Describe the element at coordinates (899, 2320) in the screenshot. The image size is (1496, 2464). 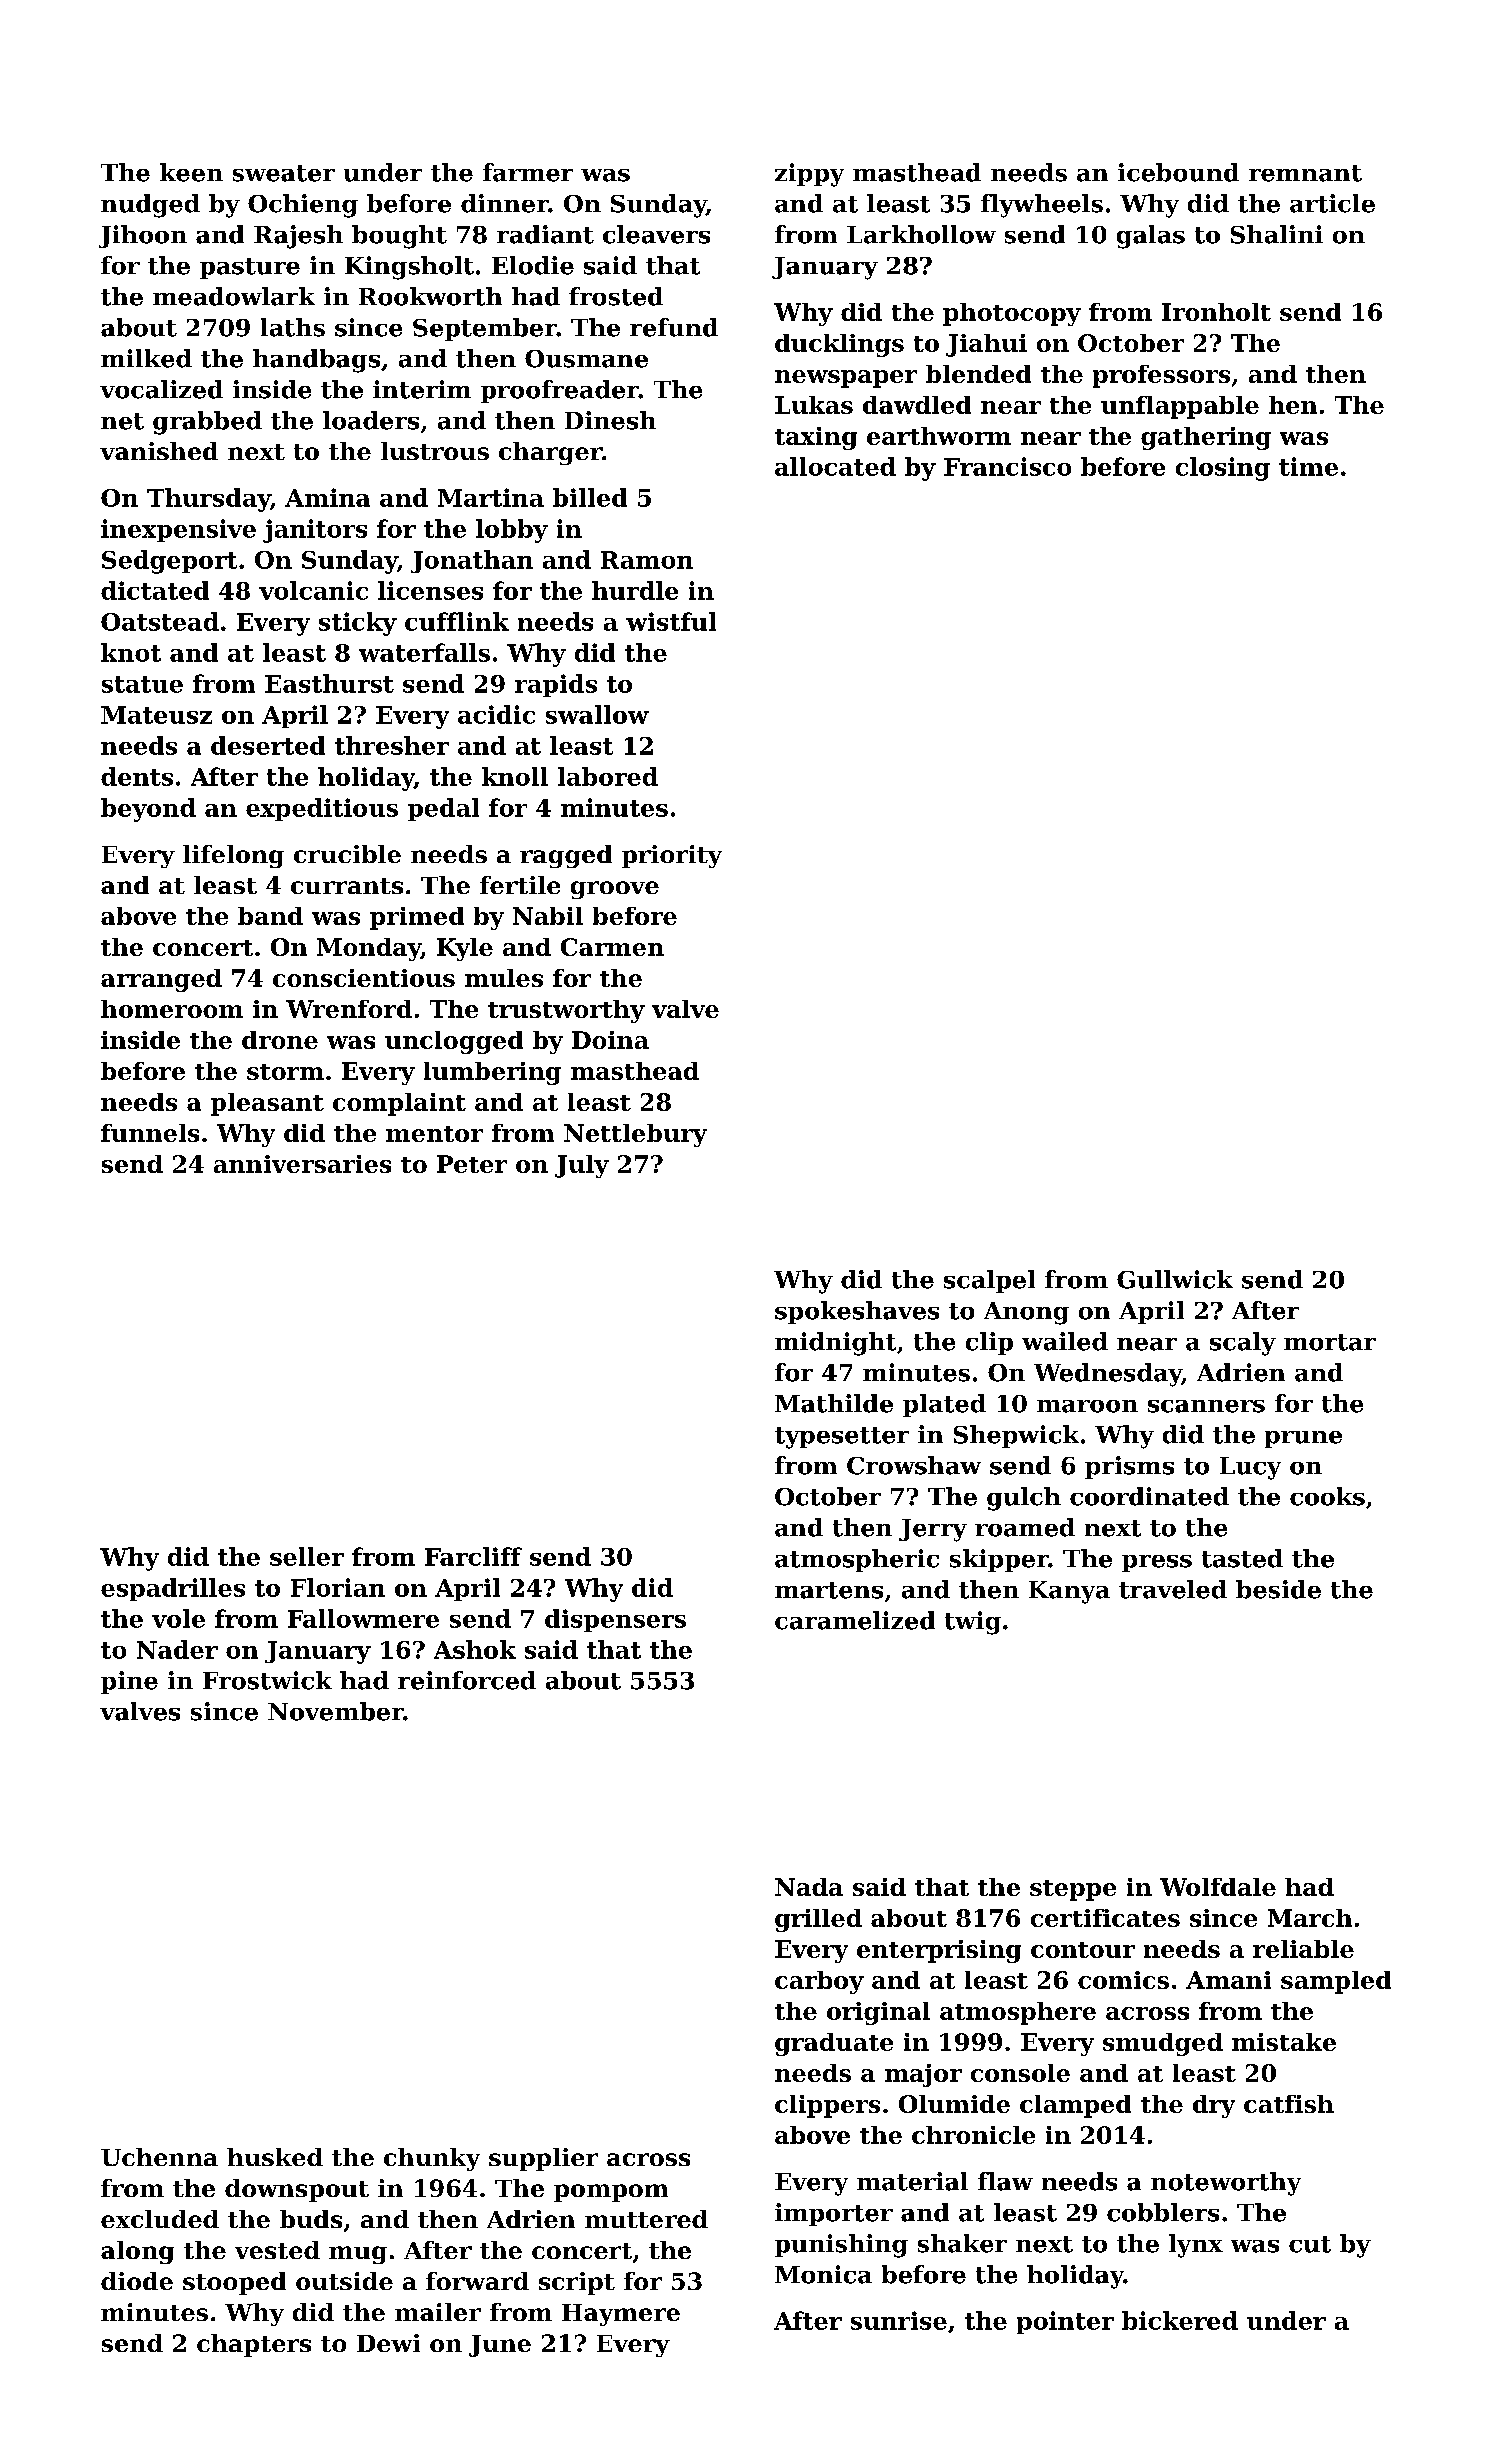
I see `sunrise` at that location.
